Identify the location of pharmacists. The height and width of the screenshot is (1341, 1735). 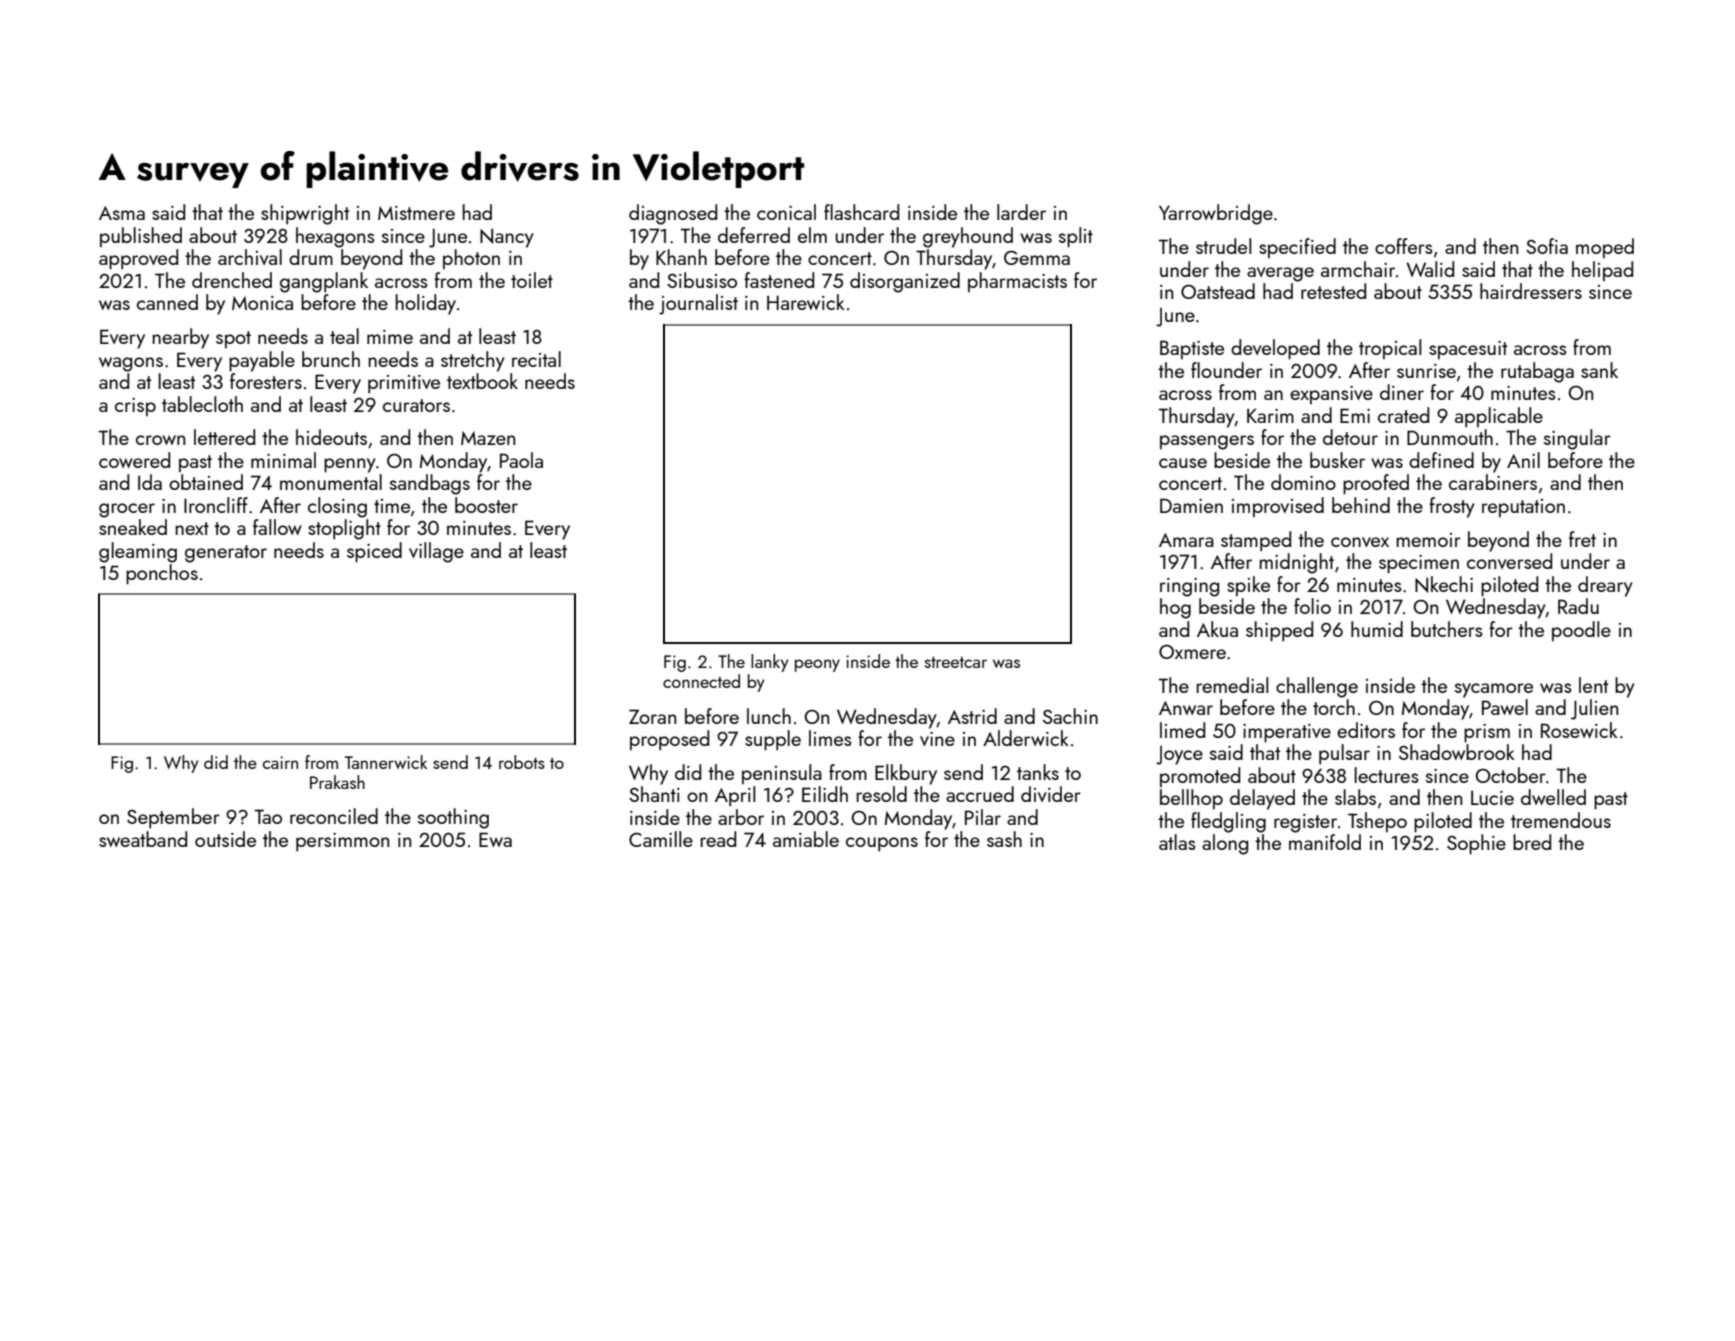
(1017, 282).
